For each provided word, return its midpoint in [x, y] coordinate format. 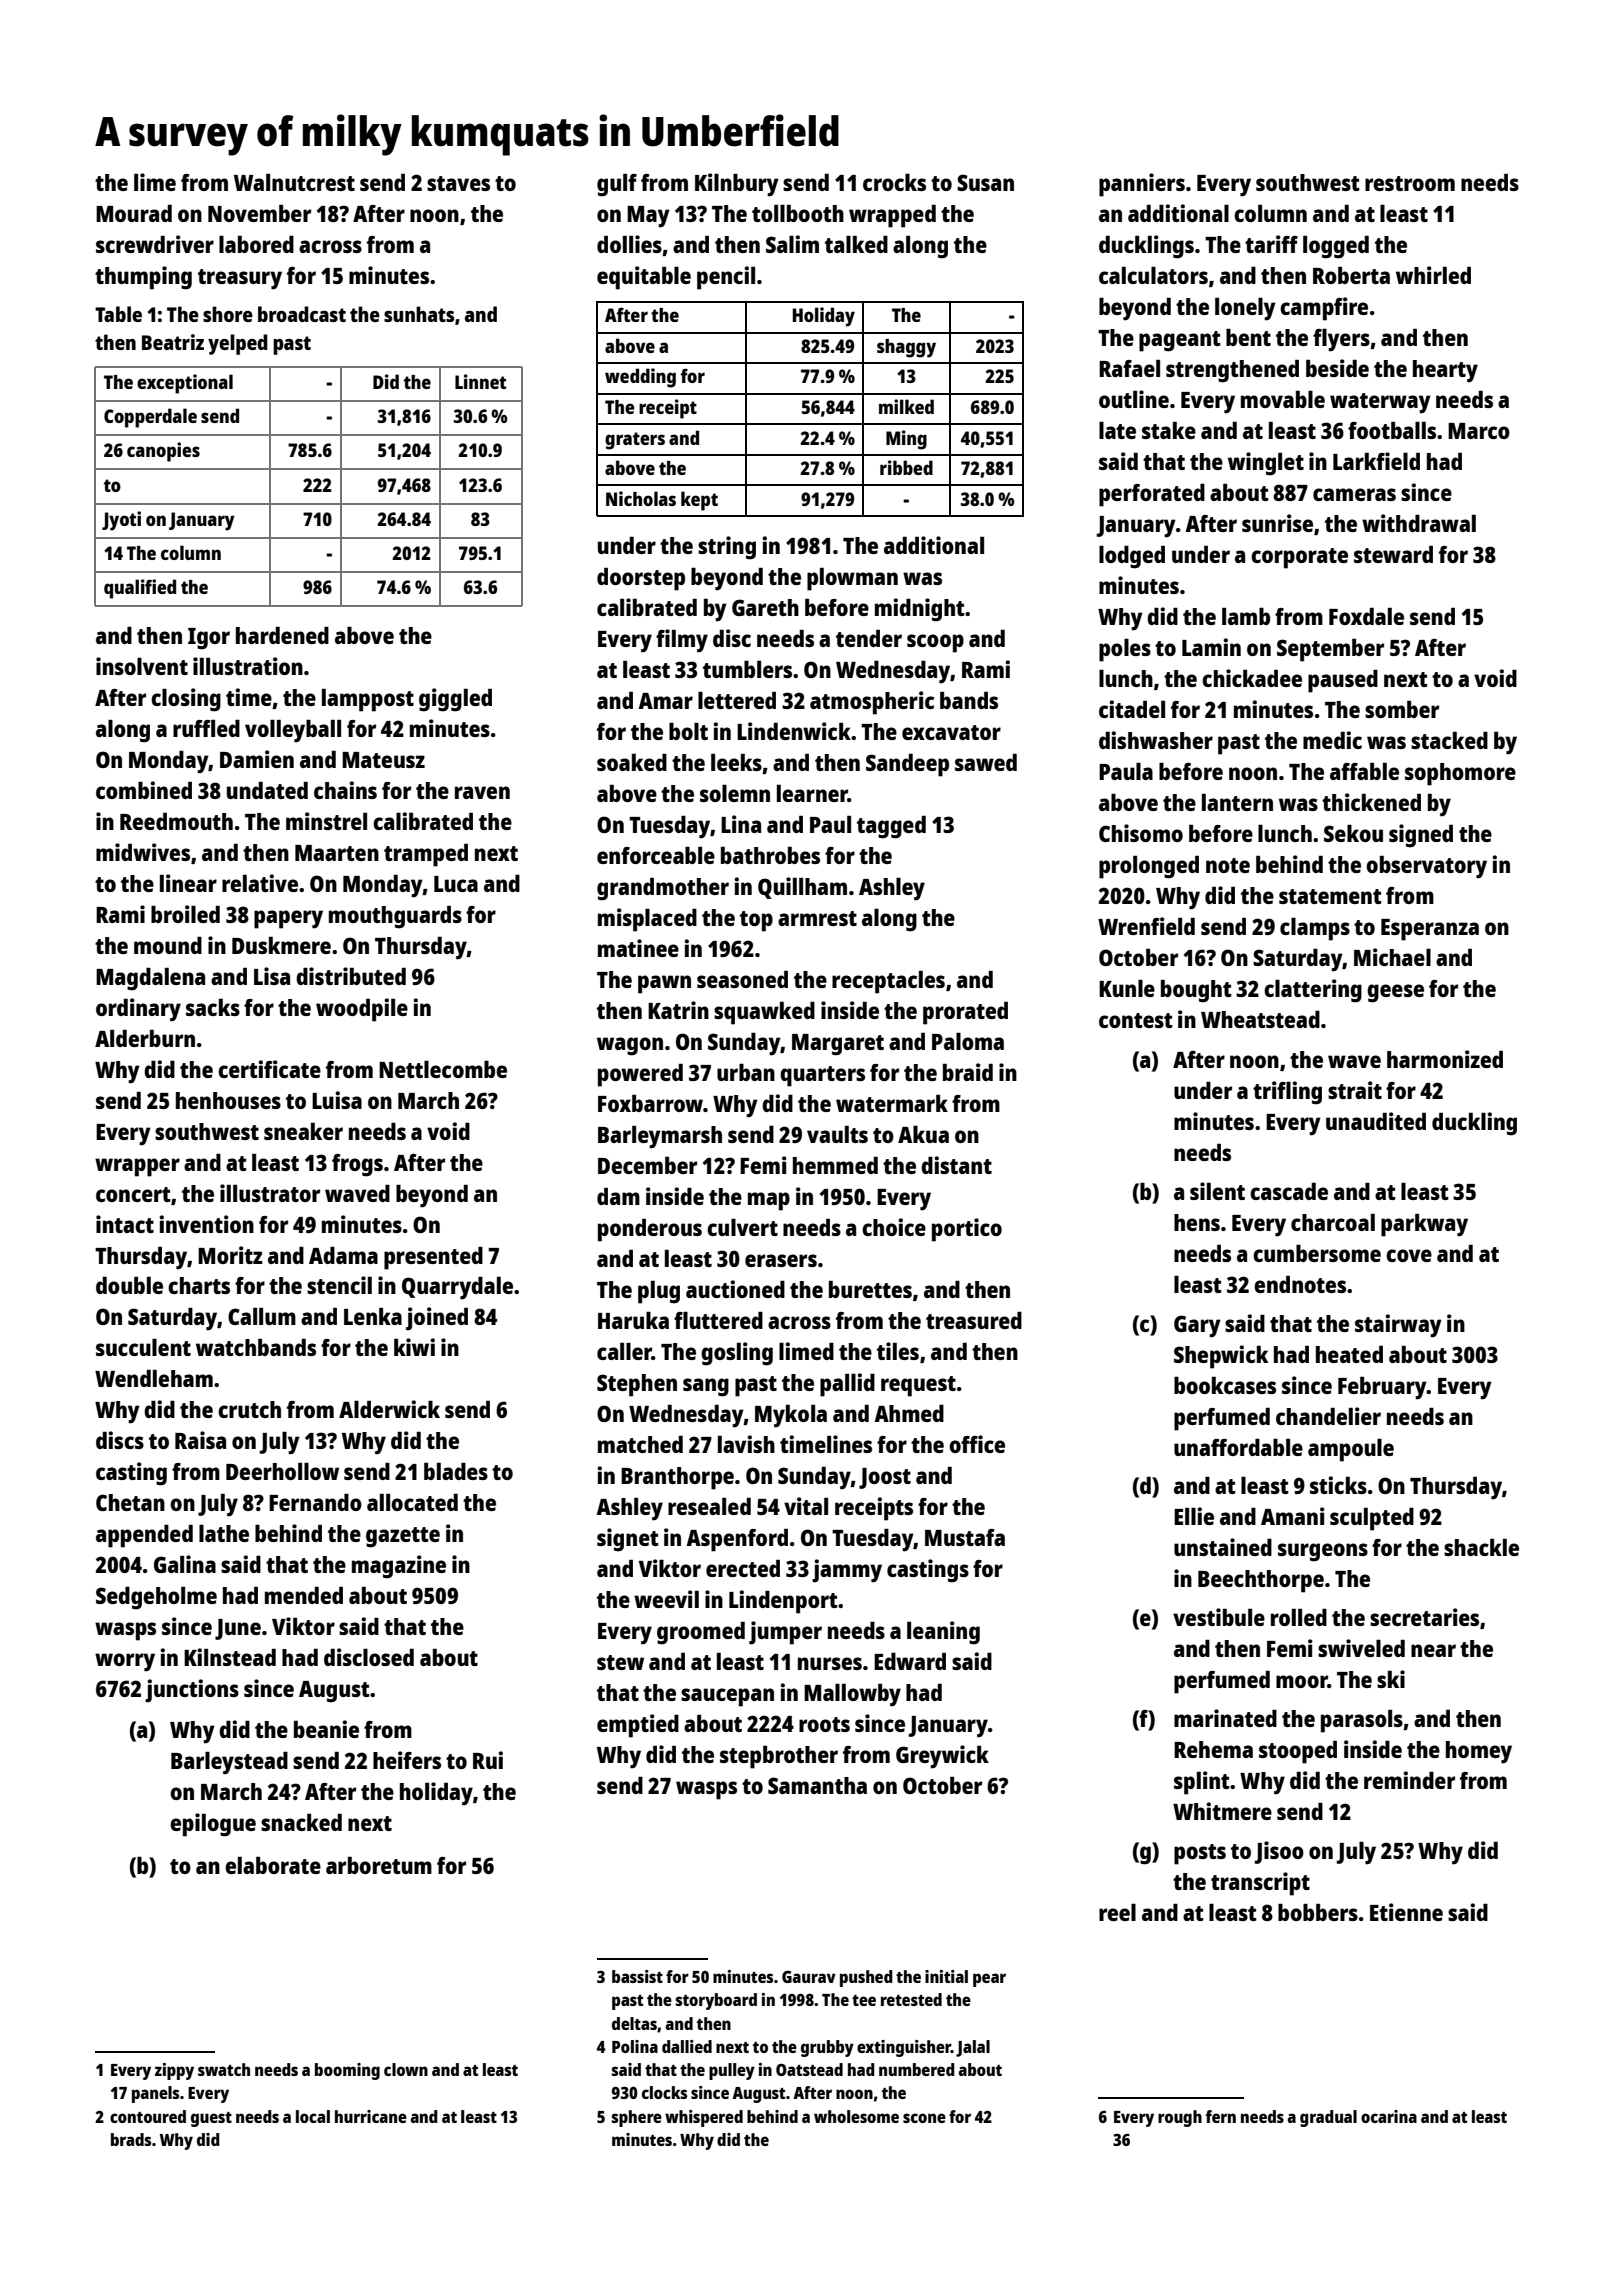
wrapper [137, 1167]
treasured [974, 1320]
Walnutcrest [294, 182]
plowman [852, 579]
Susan [985, 182]
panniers [1142, 185]
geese [1395, 993]
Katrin [678, 1010]
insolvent [142, 666]
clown [406, 2069]
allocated [412, 1502]
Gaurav [809, 1977]
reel [1117, 1912]
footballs [1392, 430]
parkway [1424, 1225]
